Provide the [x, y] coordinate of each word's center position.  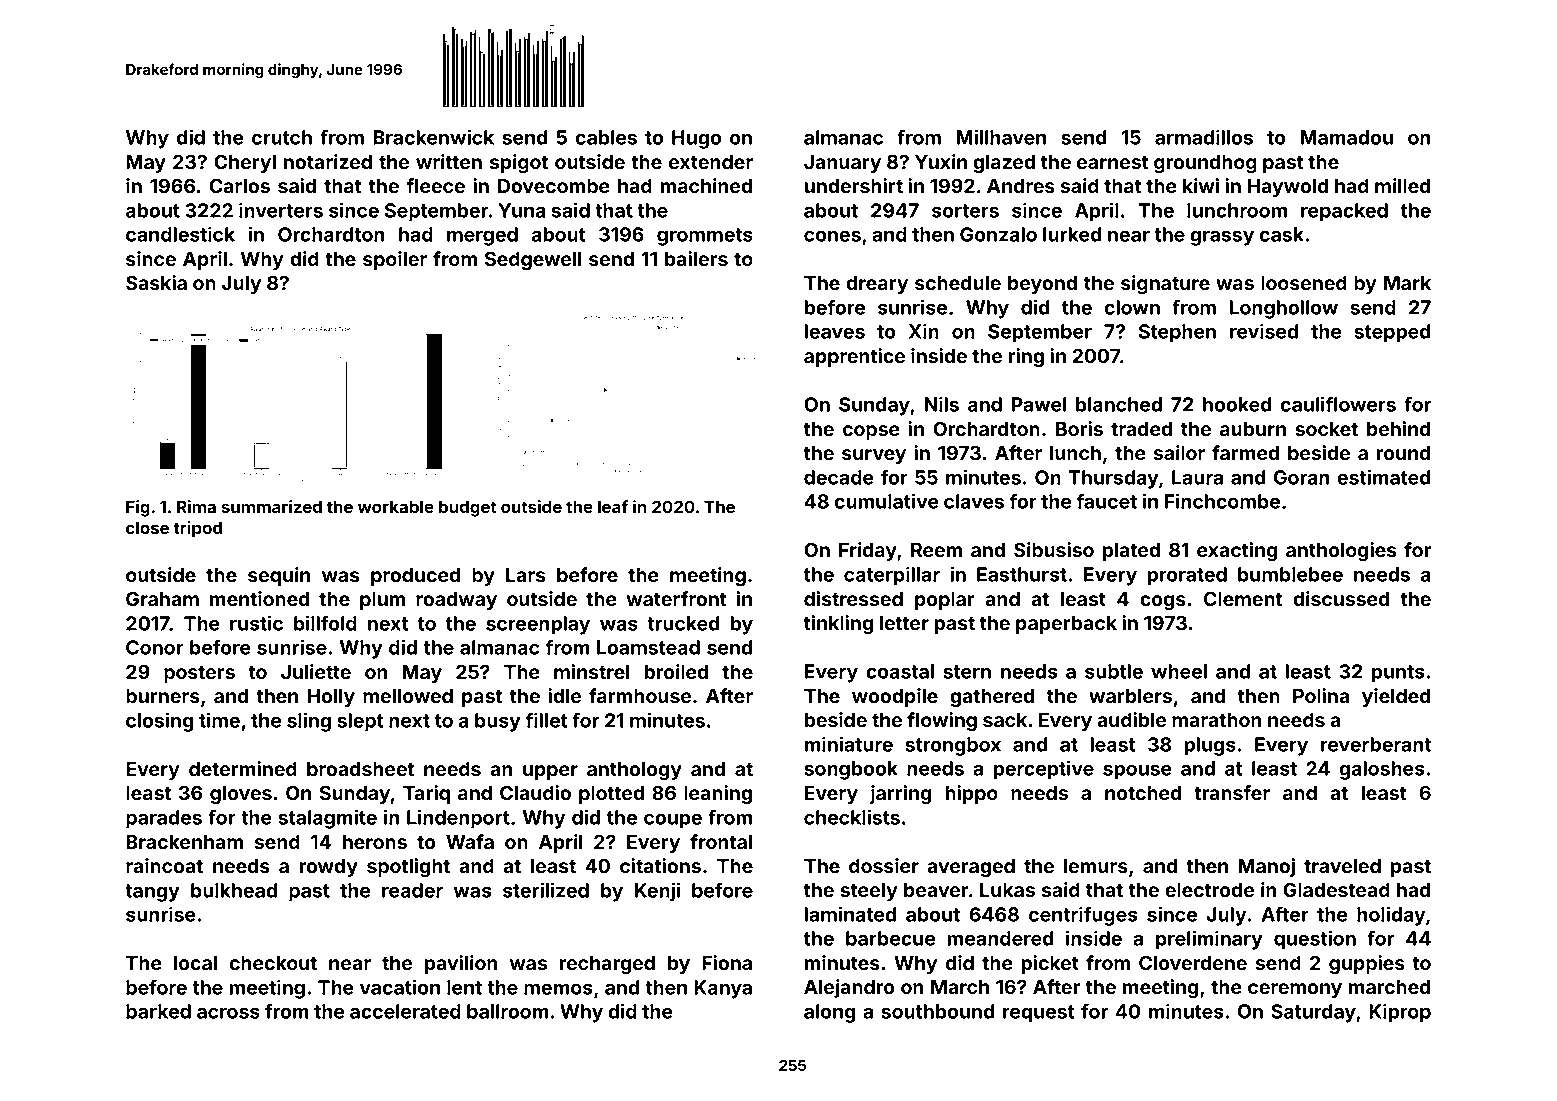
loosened [1304, 283]
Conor [155, 647]
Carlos [239, 185]
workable [396, 506]
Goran [1302, 477]
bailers [696, 258]
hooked [1237, 404]
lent [464, 987]
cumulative [886, 501]
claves [974, 501]
